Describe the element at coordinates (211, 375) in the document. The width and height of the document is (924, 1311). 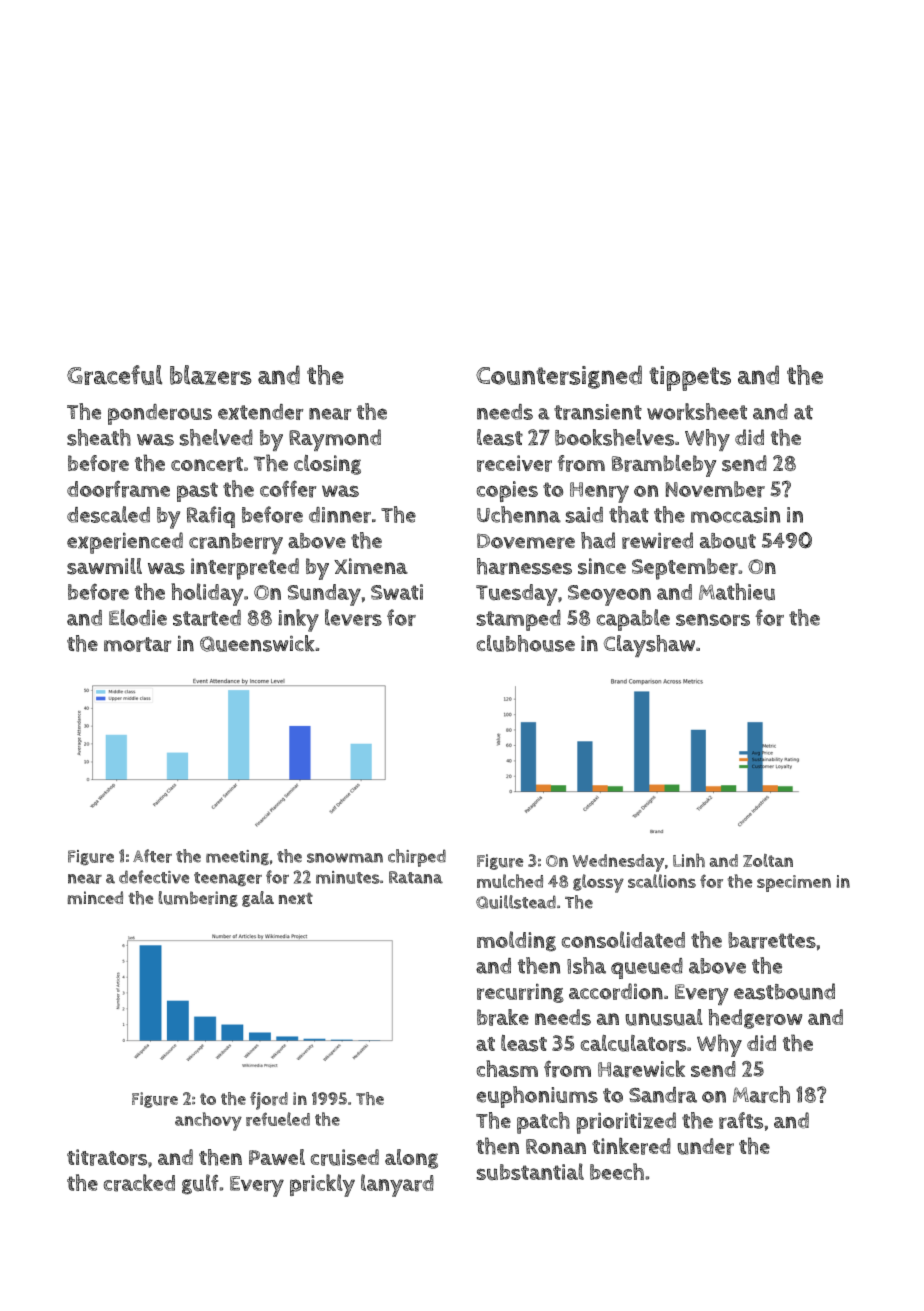
I see `blazers` at that location.
